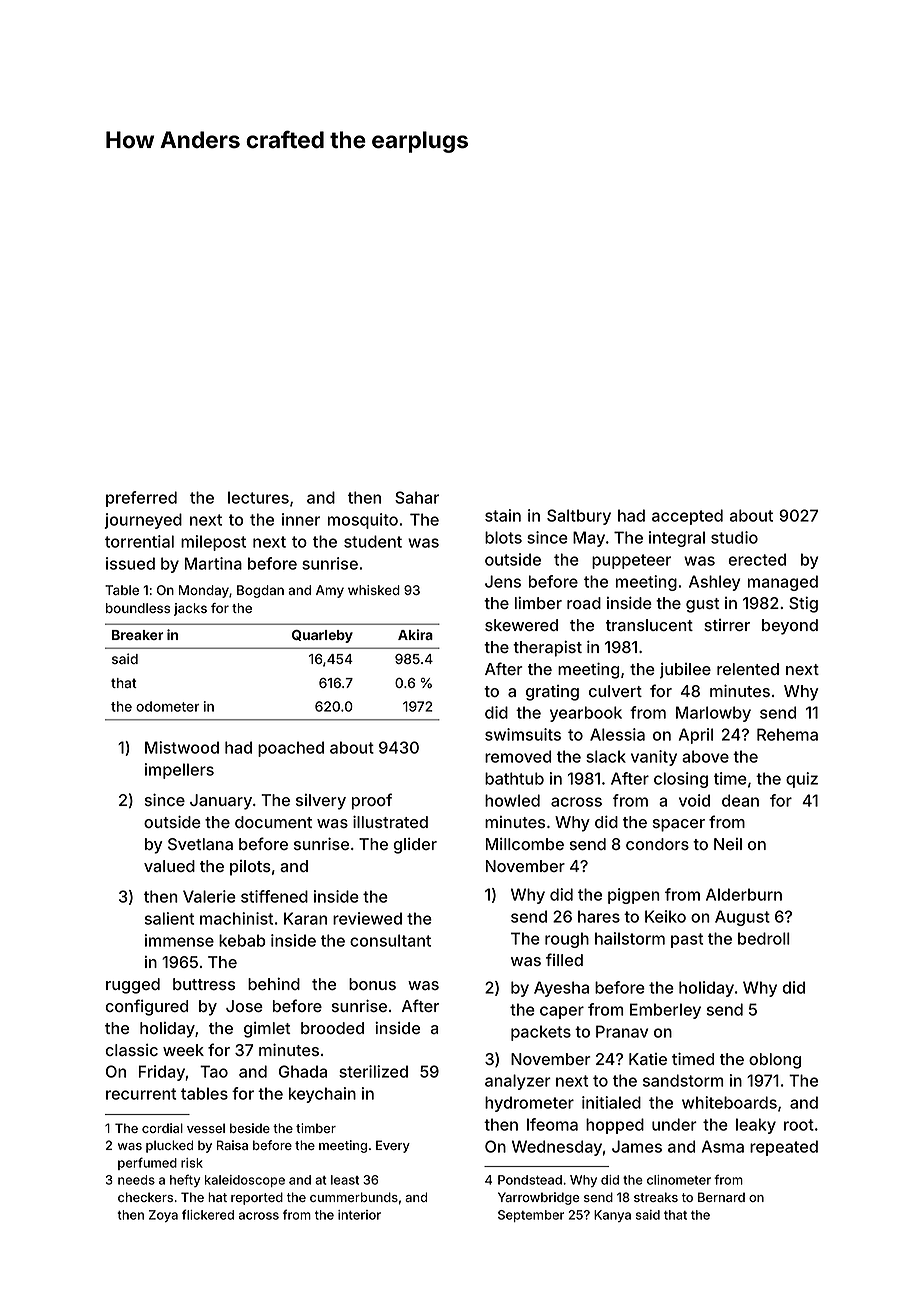 The width and height of the screenshot is (924, 1314). What do you see at coordinates (567, 940) in the screenshot?
I see `rough` at bounding box center [567, 940].
